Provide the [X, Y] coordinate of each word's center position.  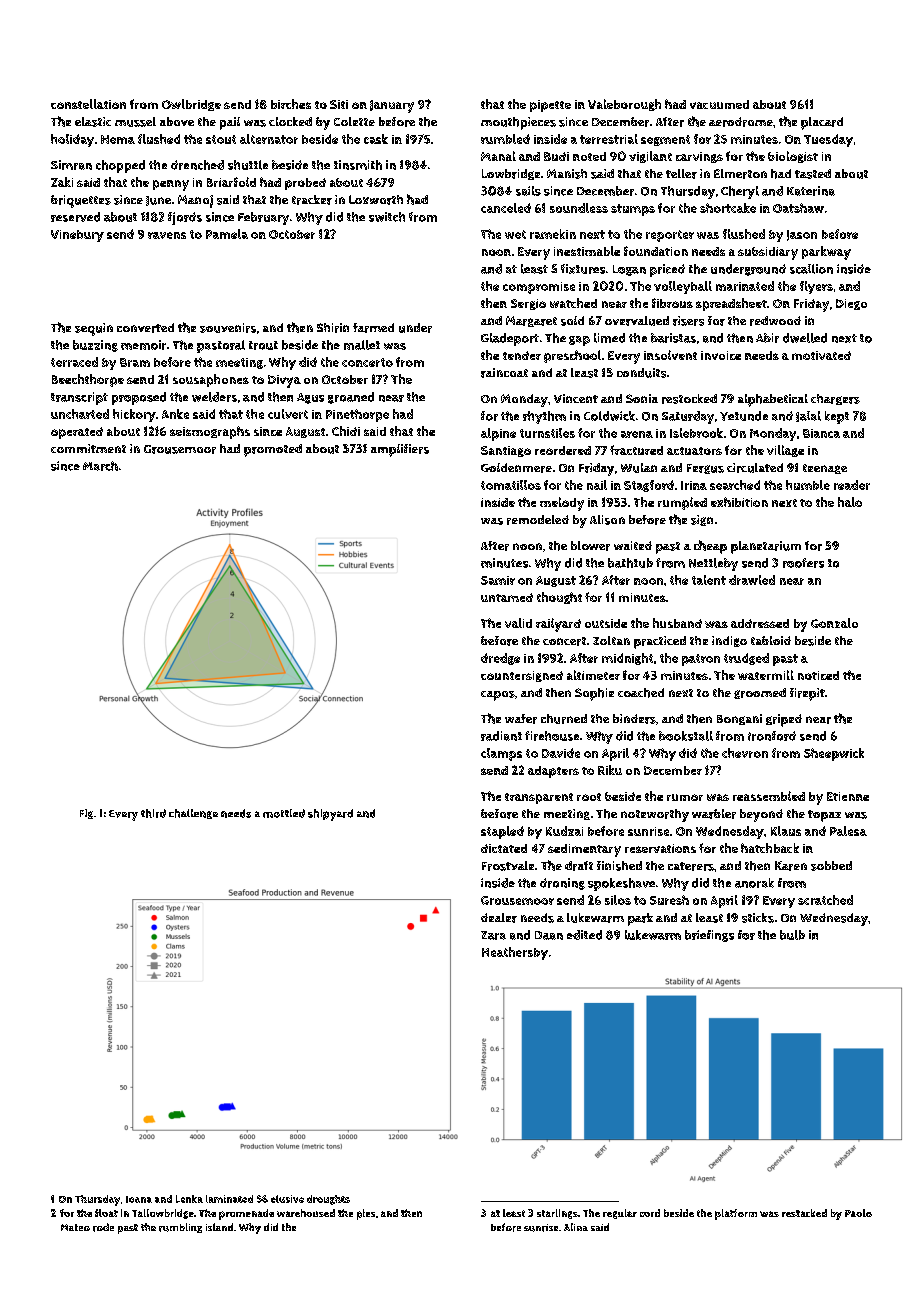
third [153, 813]
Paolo [858, 1213]
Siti [339, 104]
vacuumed [719, 104]
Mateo [75, 1227]
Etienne [848, 796]
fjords [185, 218]
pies [366, 1214]
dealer [499, 918]
